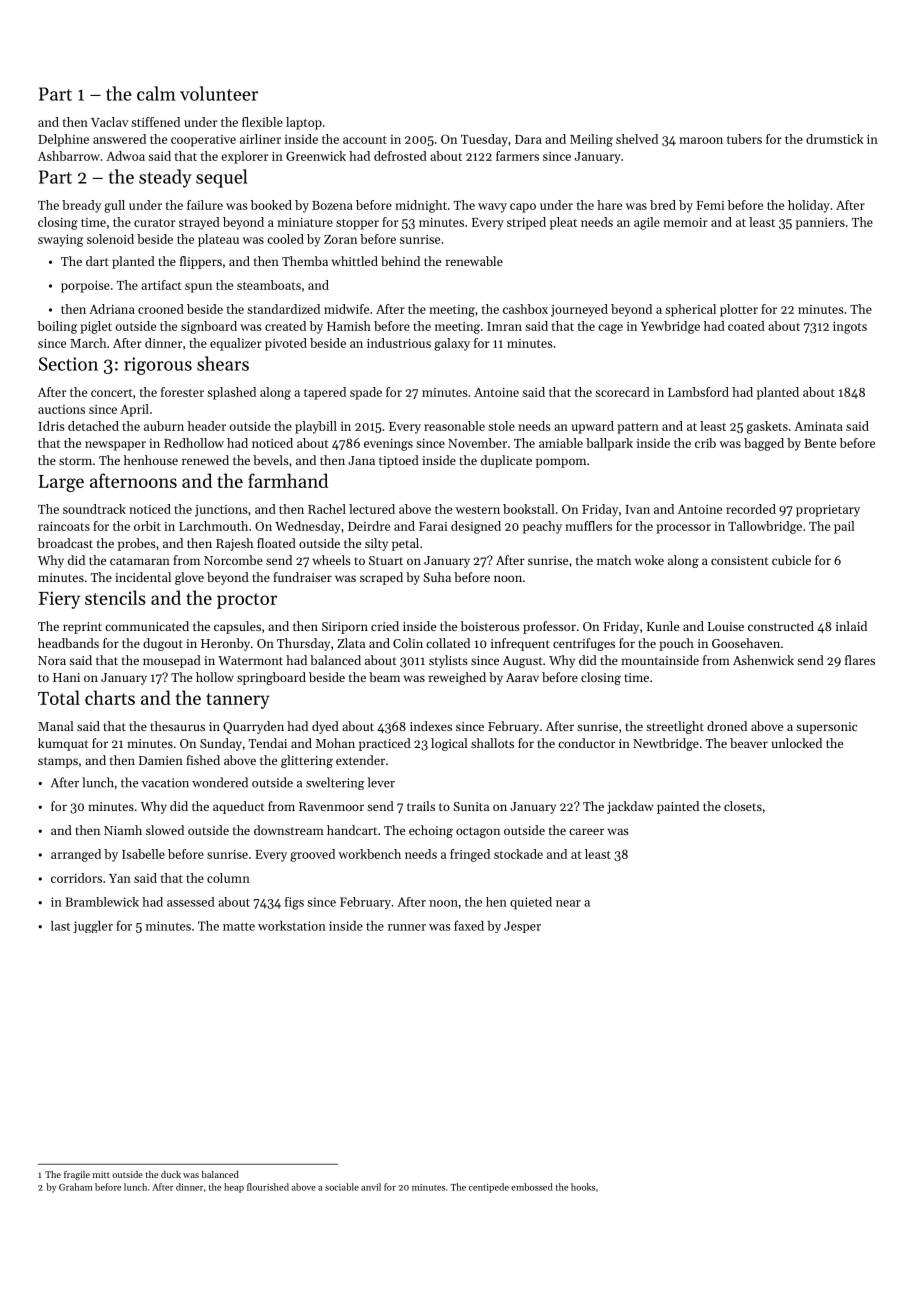  I want to click on stopper, so click(357, 224).
